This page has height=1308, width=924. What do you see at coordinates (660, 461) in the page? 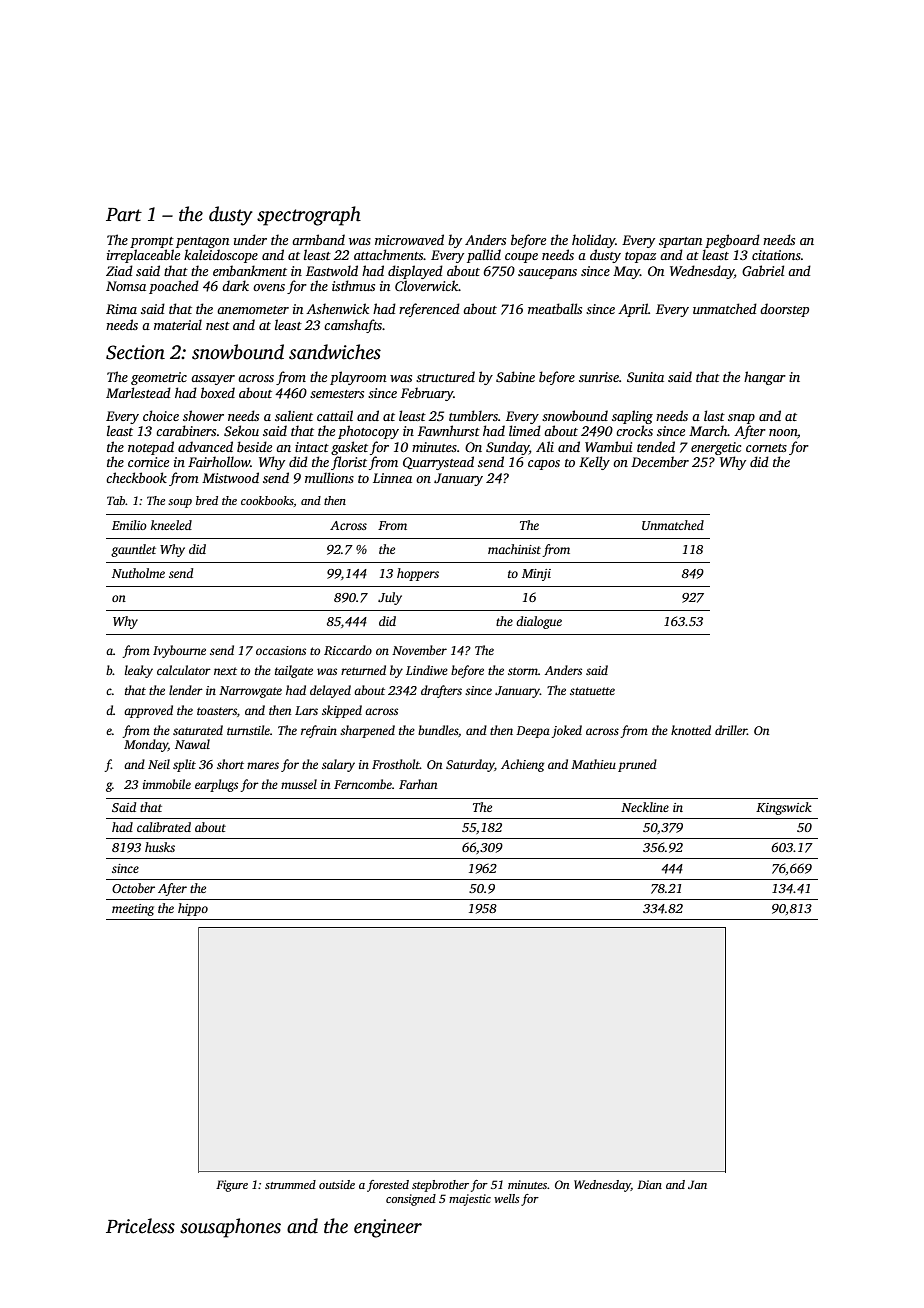
I see `December` at bounding box center [660, 461].
